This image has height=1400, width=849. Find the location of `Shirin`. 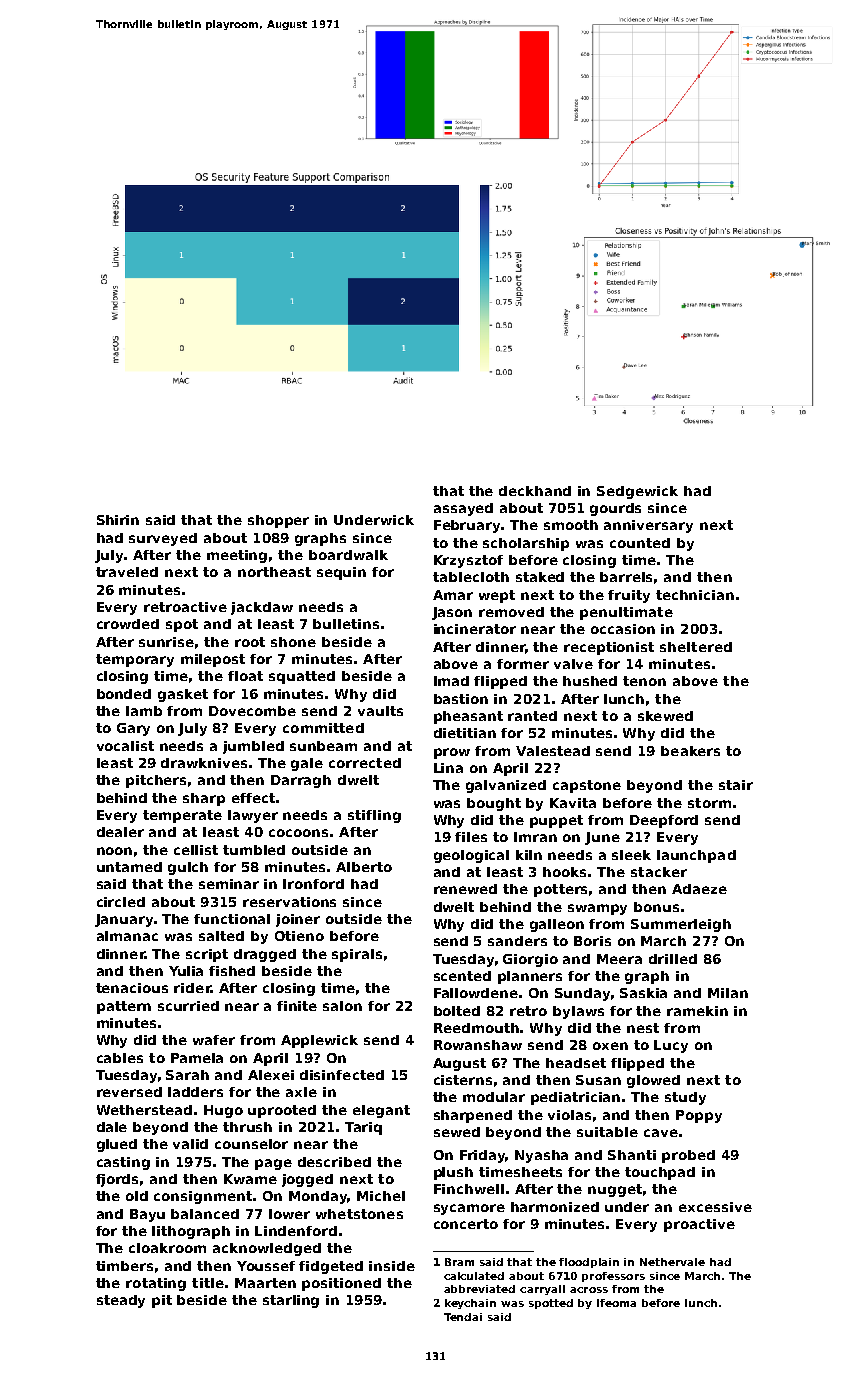

Shirin is located at coordinates (118, 520).
